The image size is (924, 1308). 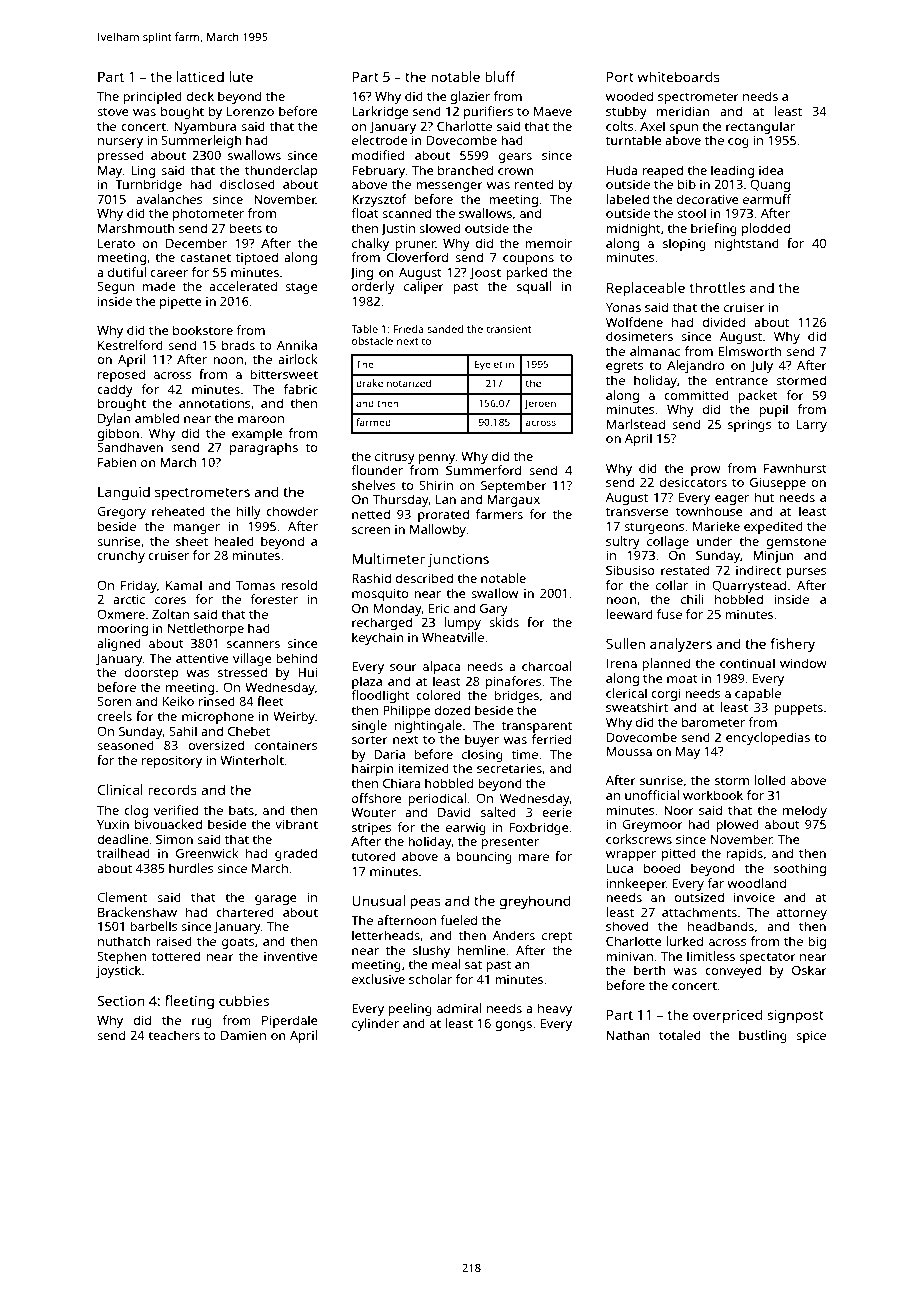 I want to click on maroon, so click(x=261, y=419).
